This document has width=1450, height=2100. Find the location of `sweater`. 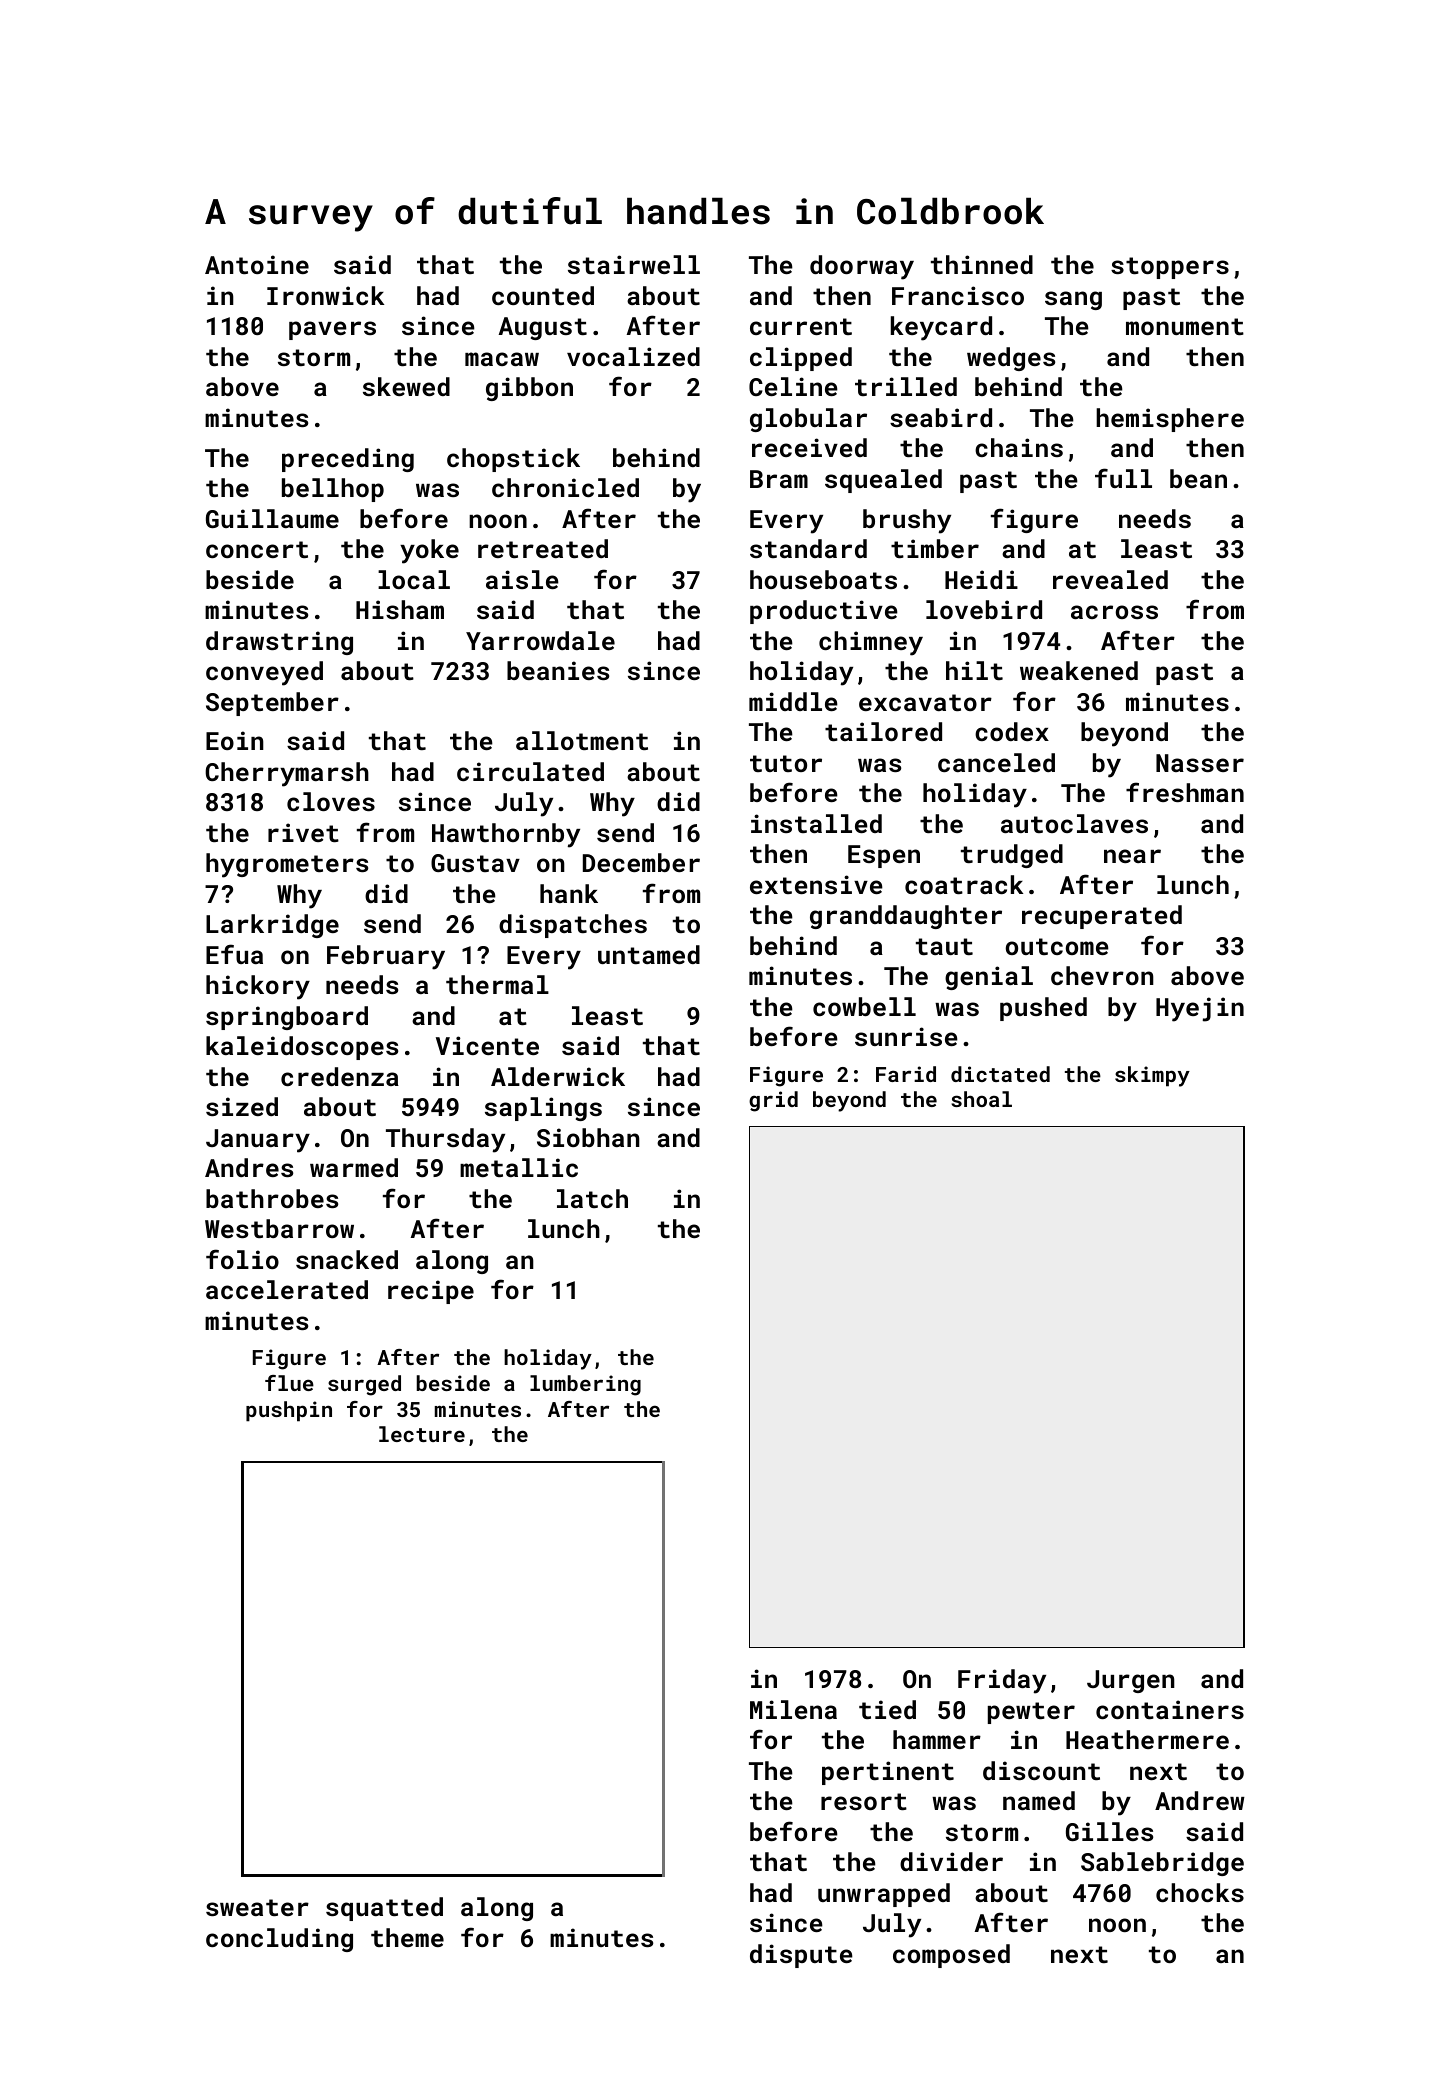

sweater is located at coordinates (257, 1907).
